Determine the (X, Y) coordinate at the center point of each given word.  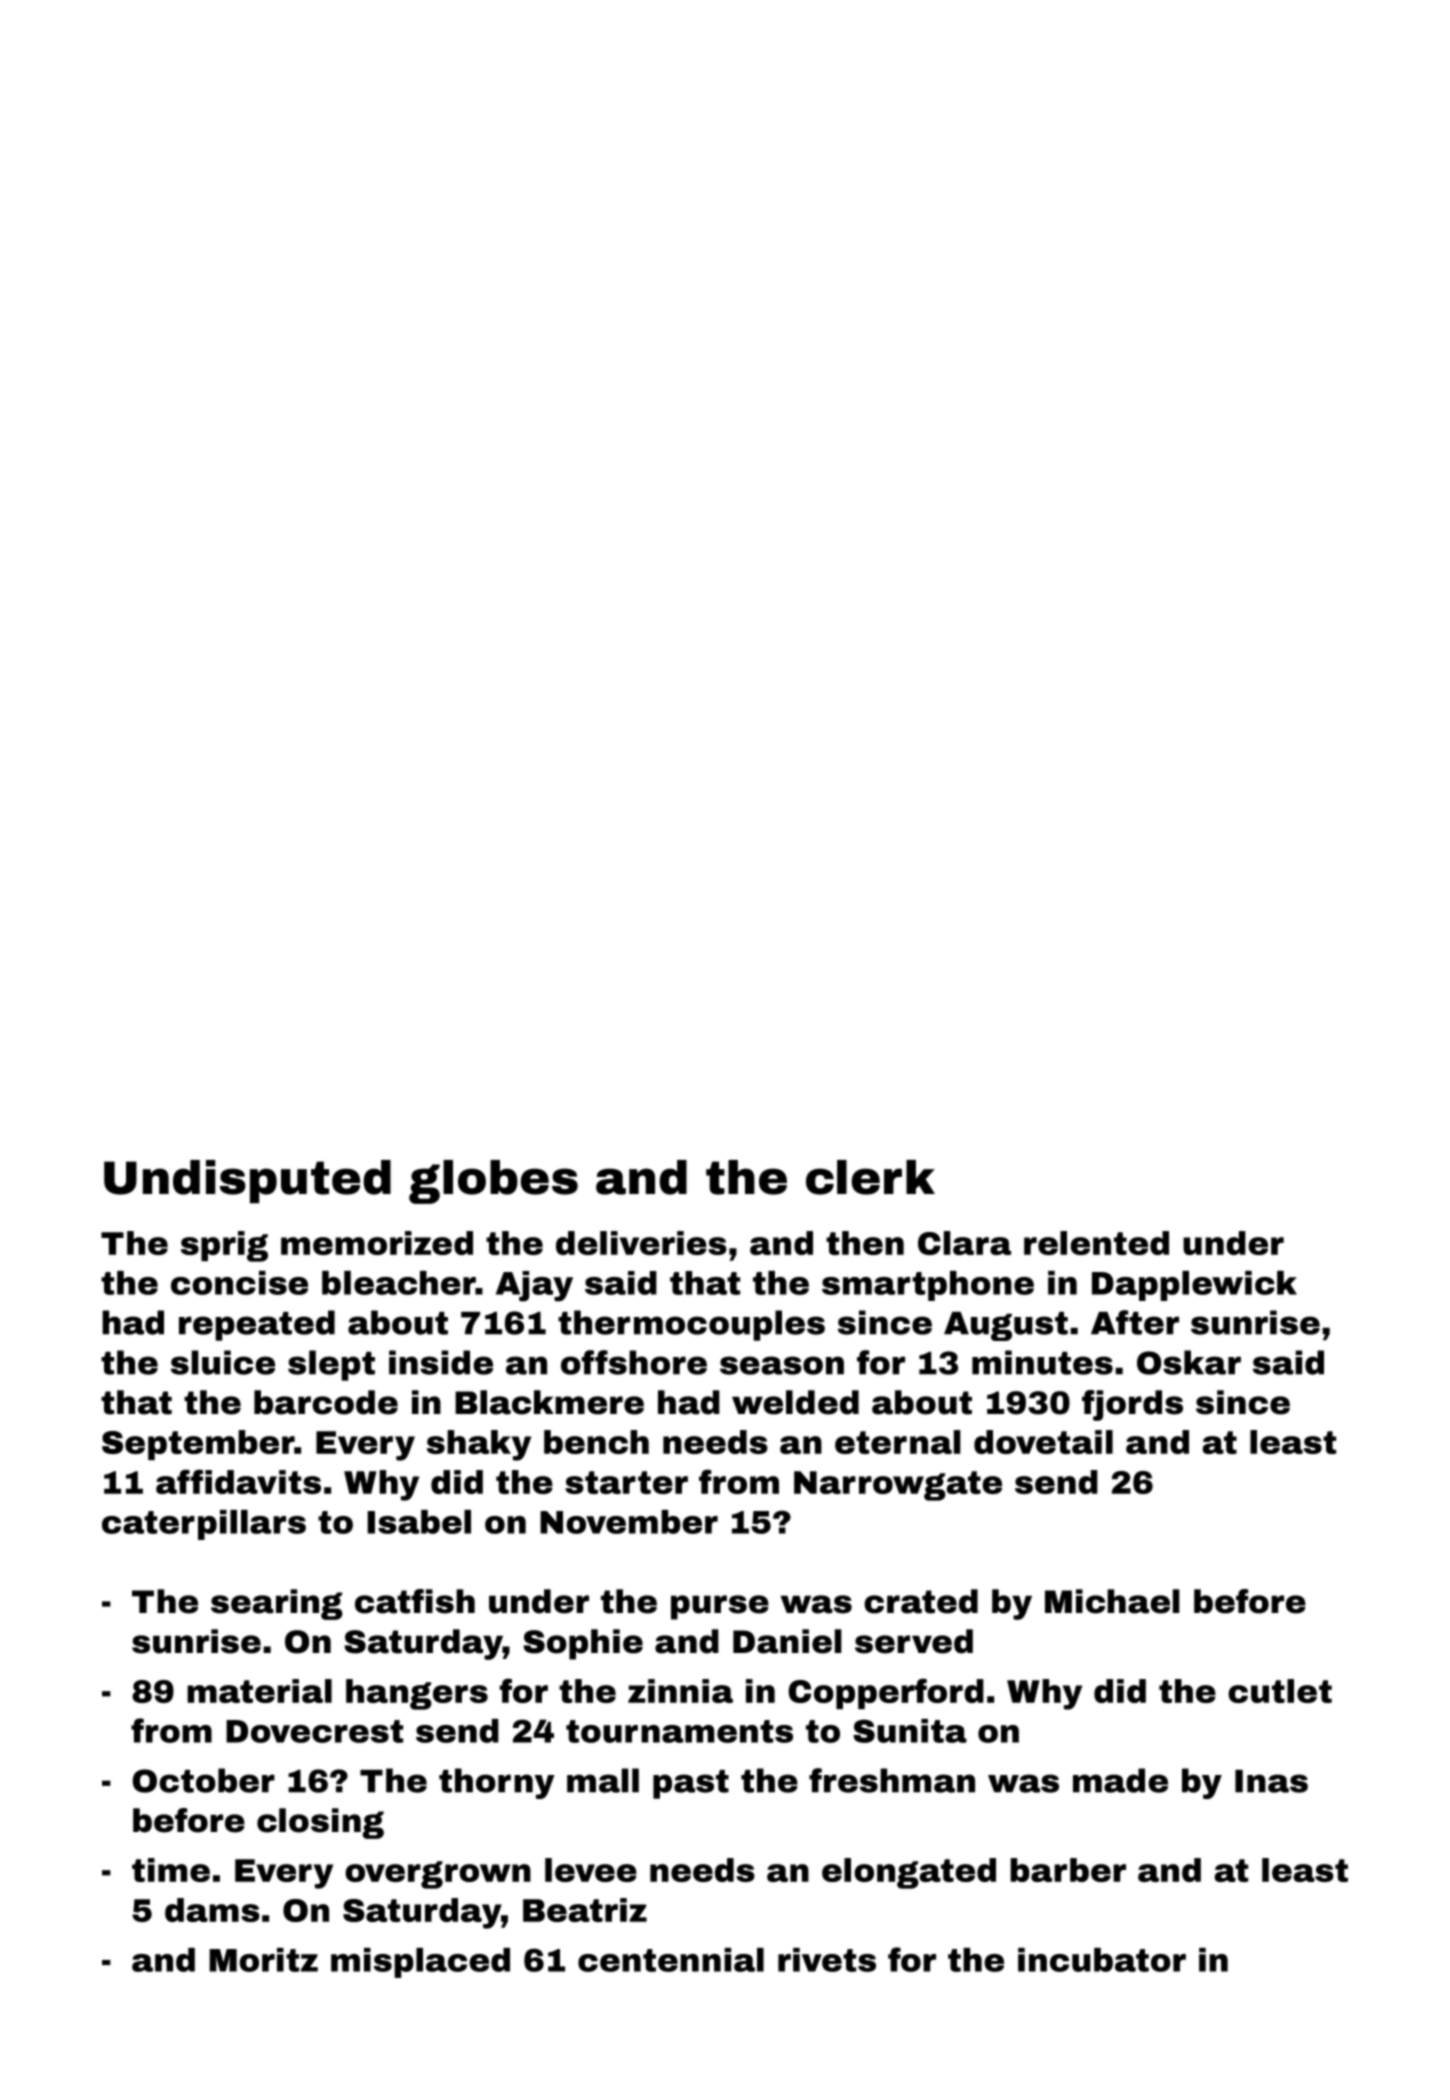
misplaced (420, 1963)
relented (1096, 1243)
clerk (870, 1177)
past (691, 1784)
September (198, 1445)
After (1135, 1322)
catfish (415, 1601)
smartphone (928, 1286)
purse (720, 1607)
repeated (257, 1325)
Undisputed (247, 1182)
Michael (1112, 1601)
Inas (1271, 1781)
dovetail (1043, 1442)
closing (320, 1823)
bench (596, 1442)
